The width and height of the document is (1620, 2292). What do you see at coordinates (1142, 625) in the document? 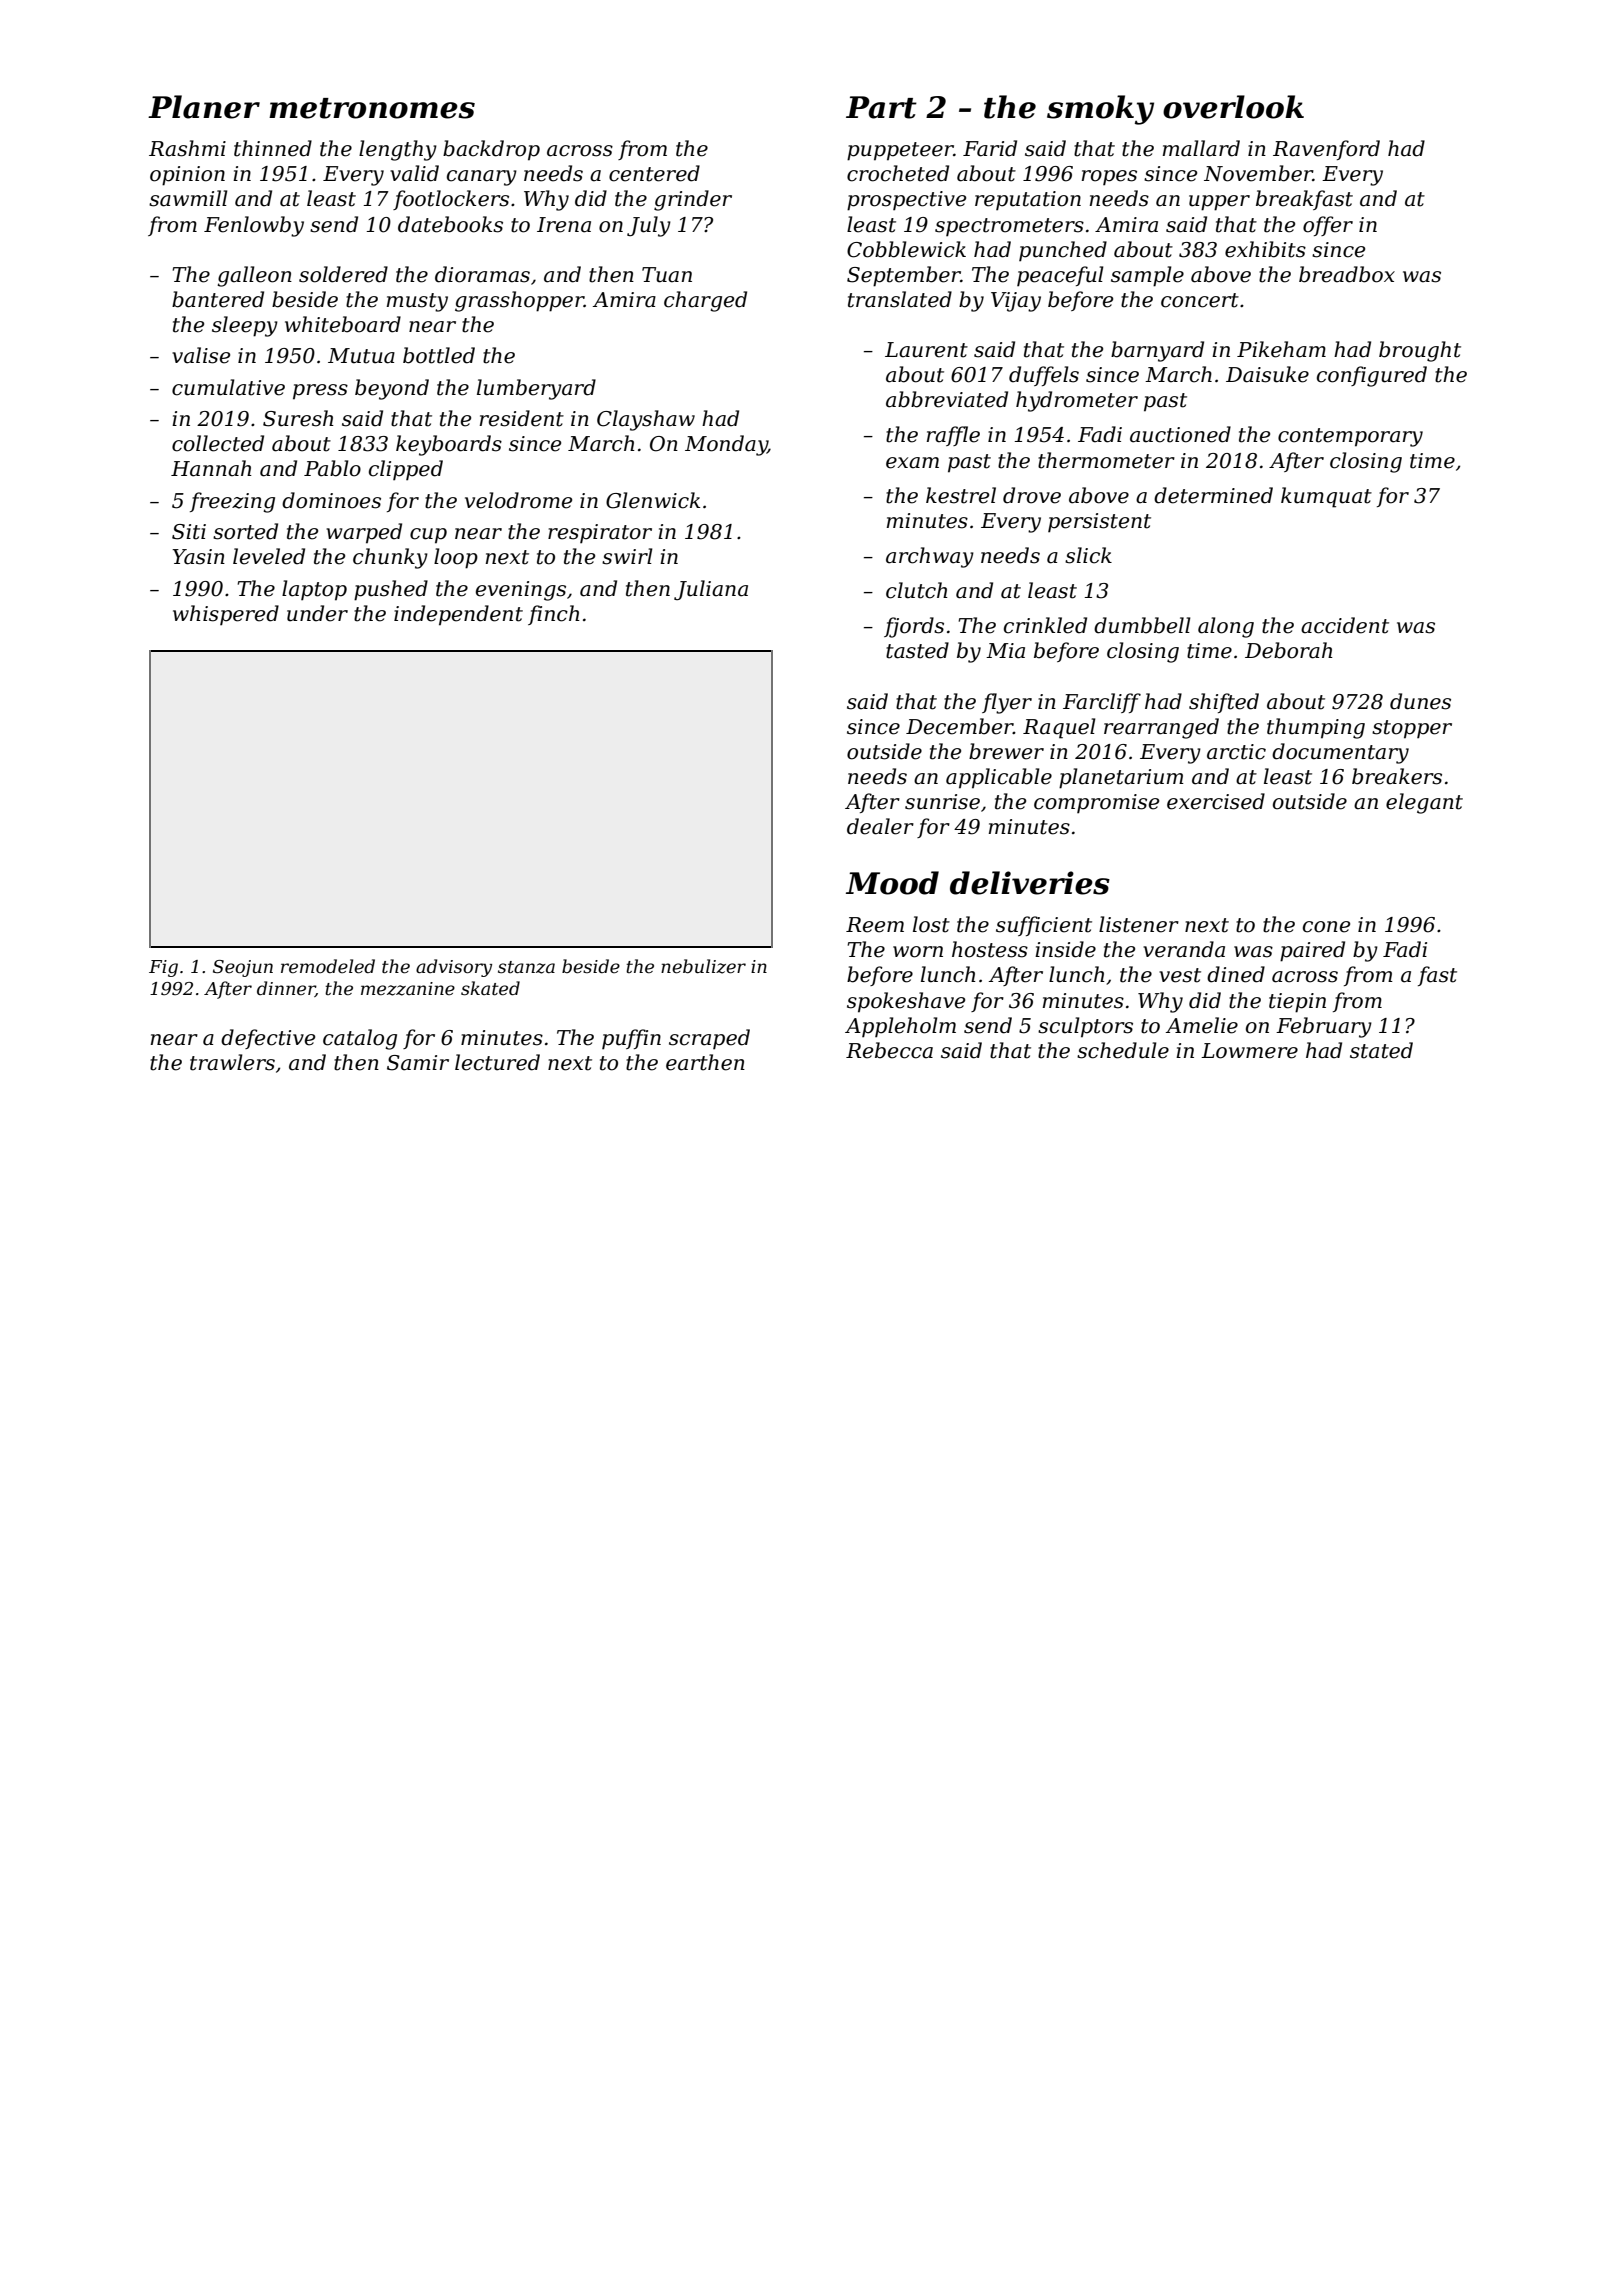
I see `dumbbell` at bounding box center [1142, 625].
